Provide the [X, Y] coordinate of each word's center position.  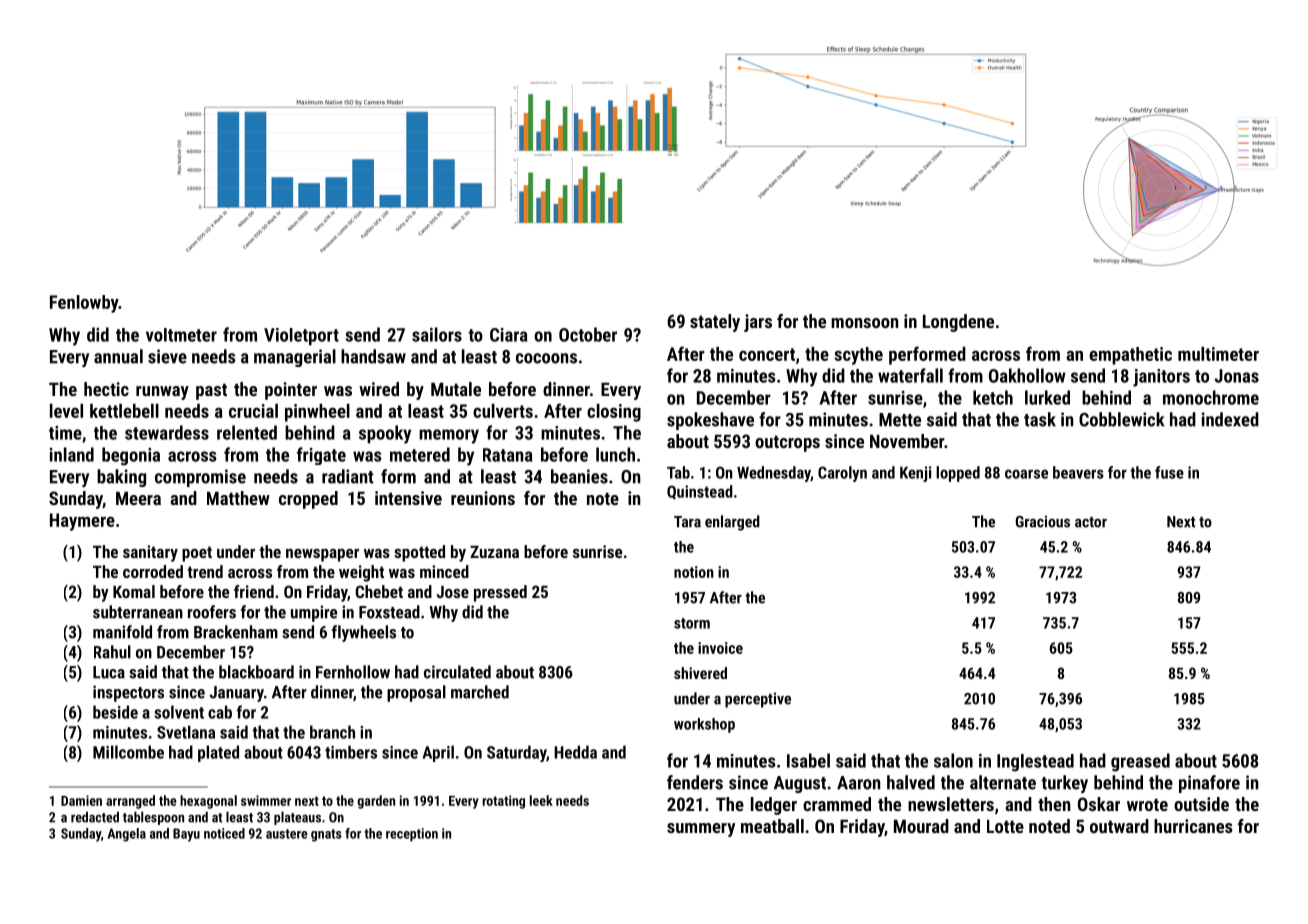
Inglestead [1035, 763]
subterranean [138, 612]
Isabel [808, 760]
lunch [615, 454]
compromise [200, 478]
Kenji [915, 474]
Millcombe [128, 752]
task [1040, 419]
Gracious [1042, 521]
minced [444, 571]
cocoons [546, 358]
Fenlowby [84, 304]
